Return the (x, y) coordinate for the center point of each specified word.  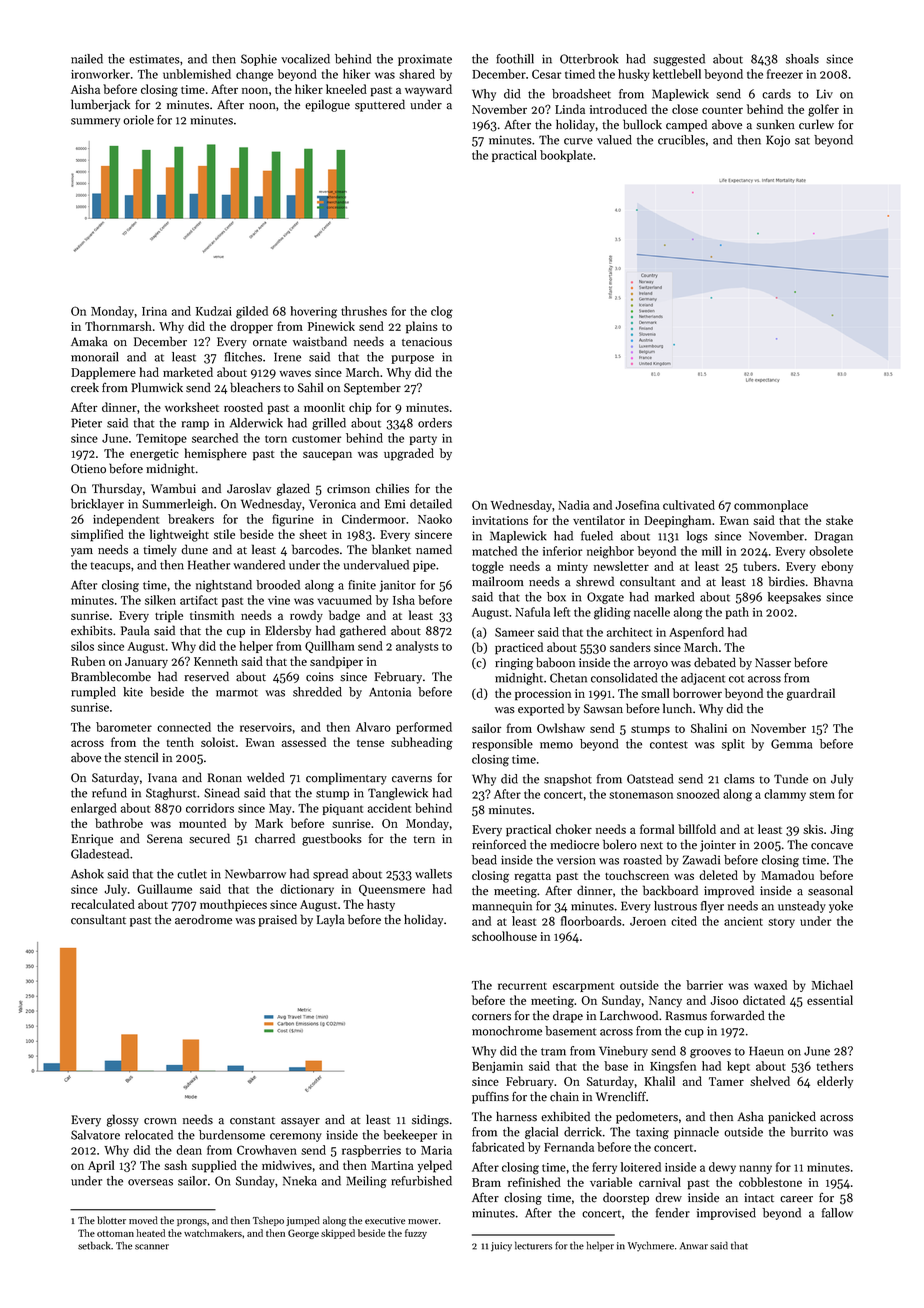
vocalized (305, 59)
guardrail (811, 694)
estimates (154, 59)
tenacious (427, 342)
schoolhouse (504, 936)
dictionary (307, 890)
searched (215, 438)
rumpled (93, 693)
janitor (398, 586)
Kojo (778, 141)
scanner (152, 1247)
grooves (710, 1053)
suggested (679, 60)
